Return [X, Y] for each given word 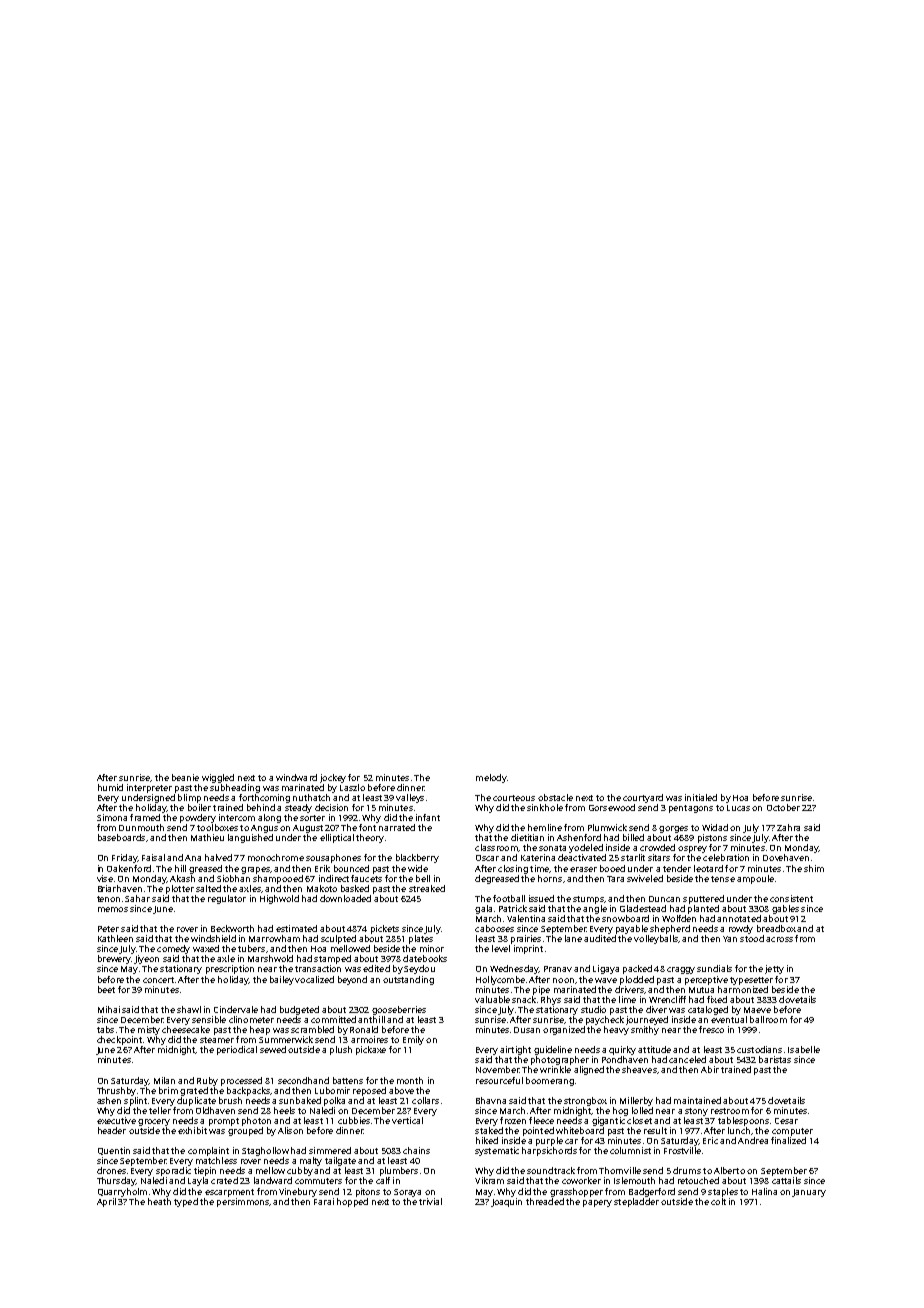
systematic [497, 1151]
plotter [180, 889]
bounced [351, 868]
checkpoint [119, 1040]
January [809, 1193]
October [783, 807]
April [106, 1202]
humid [110, 787]
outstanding [408, 980]
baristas [775, 1059]
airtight [515, 1050]
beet [106, 989]
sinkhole [545, 807]
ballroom [768, 1019]
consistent [791, 898]
